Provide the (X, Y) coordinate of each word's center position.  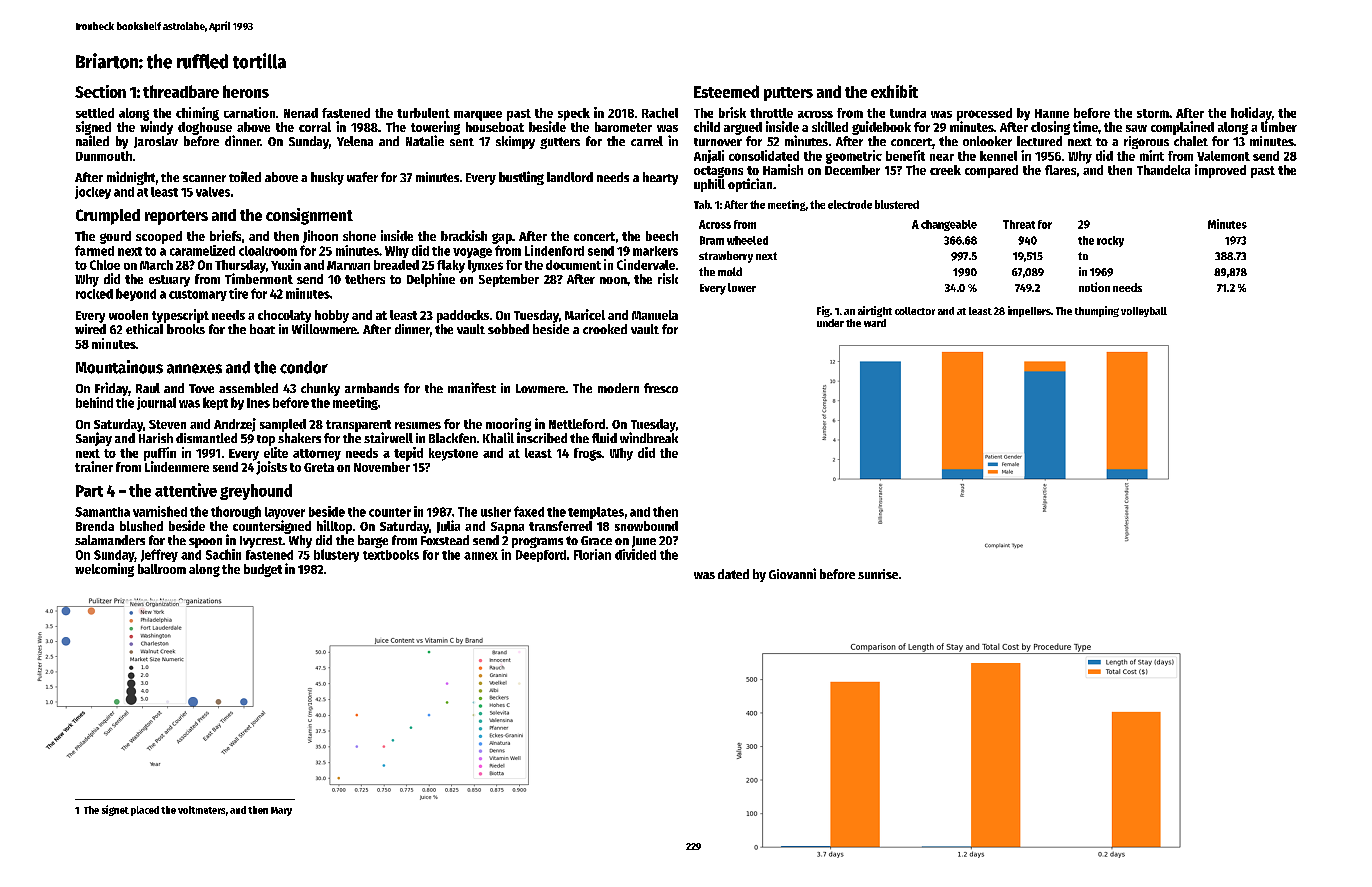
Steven (167, 424)
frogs (588, 454)
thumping (1097, 311)
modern (618, 388)
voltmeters (201, 810)
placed (145, 811)
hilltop (334, 527)
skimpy (515, 142)
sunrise (878, 574)
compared (991, 171)
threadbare (181, 91)
